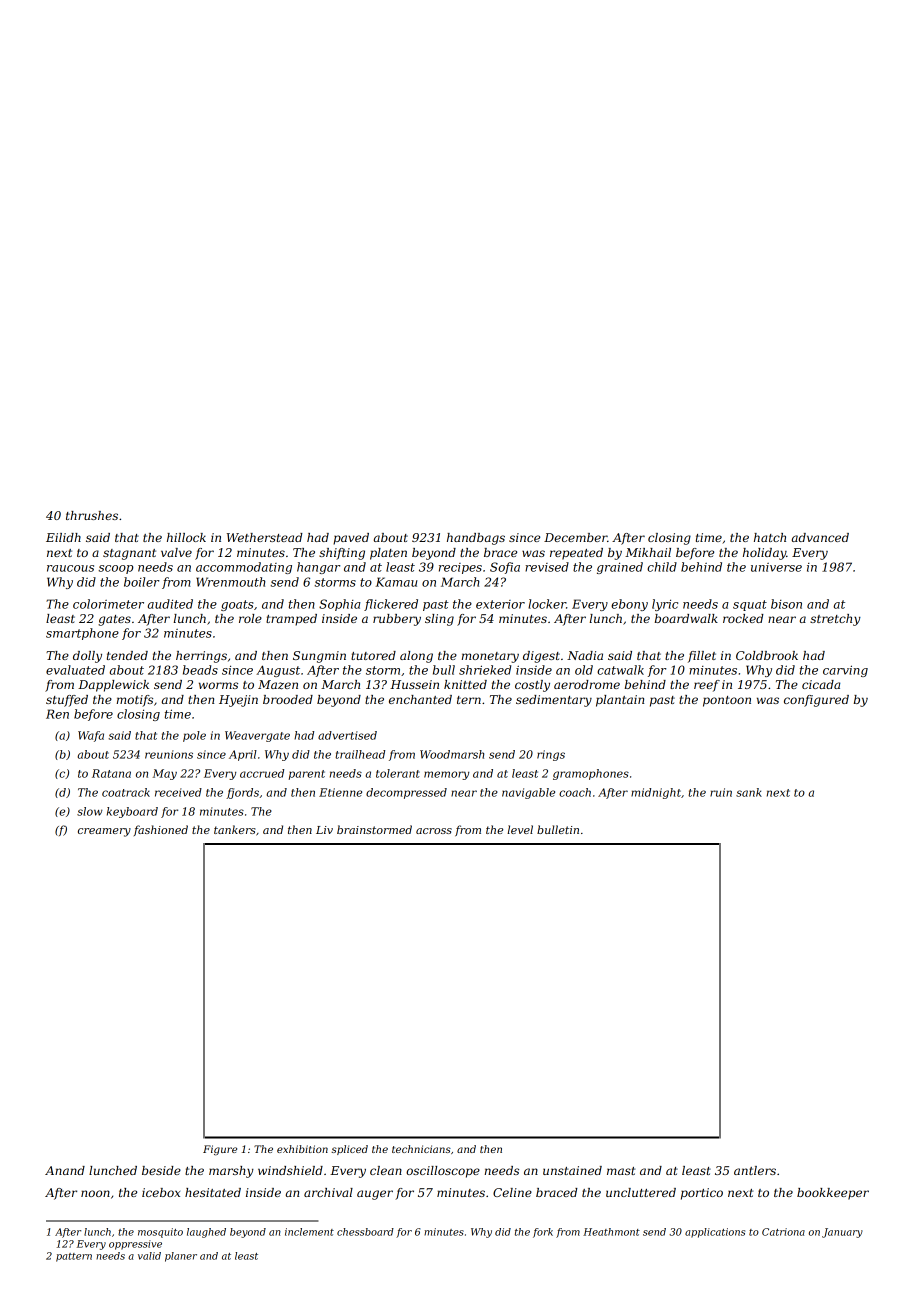 The image size is (924, 1308). What do you see at coordinates (421, 1149) in the image?
I see `technicians` at bounding box center [421, 1149].
